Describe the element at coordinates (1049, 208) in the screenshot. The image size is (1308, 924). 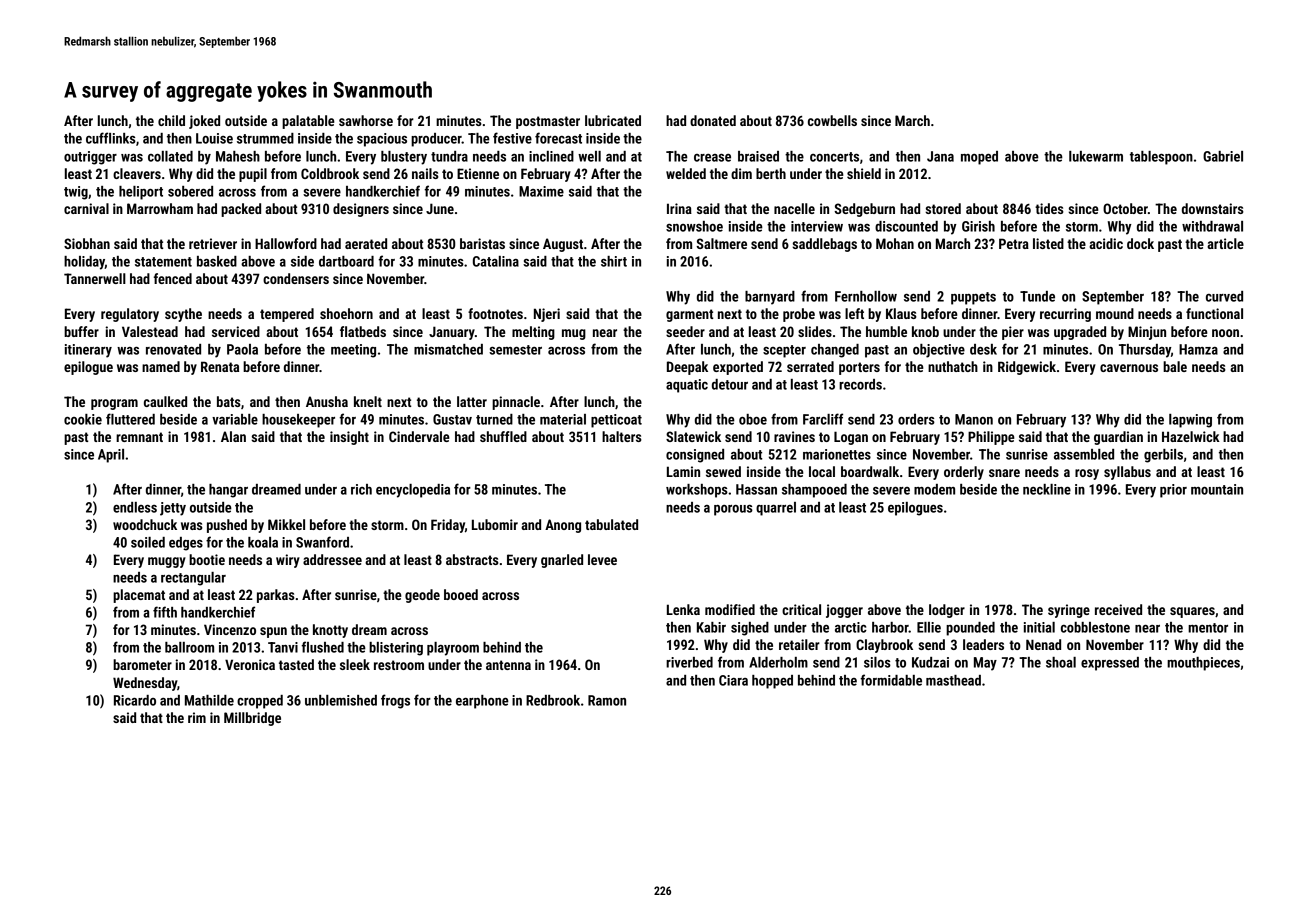
I see `tides` at that location.
